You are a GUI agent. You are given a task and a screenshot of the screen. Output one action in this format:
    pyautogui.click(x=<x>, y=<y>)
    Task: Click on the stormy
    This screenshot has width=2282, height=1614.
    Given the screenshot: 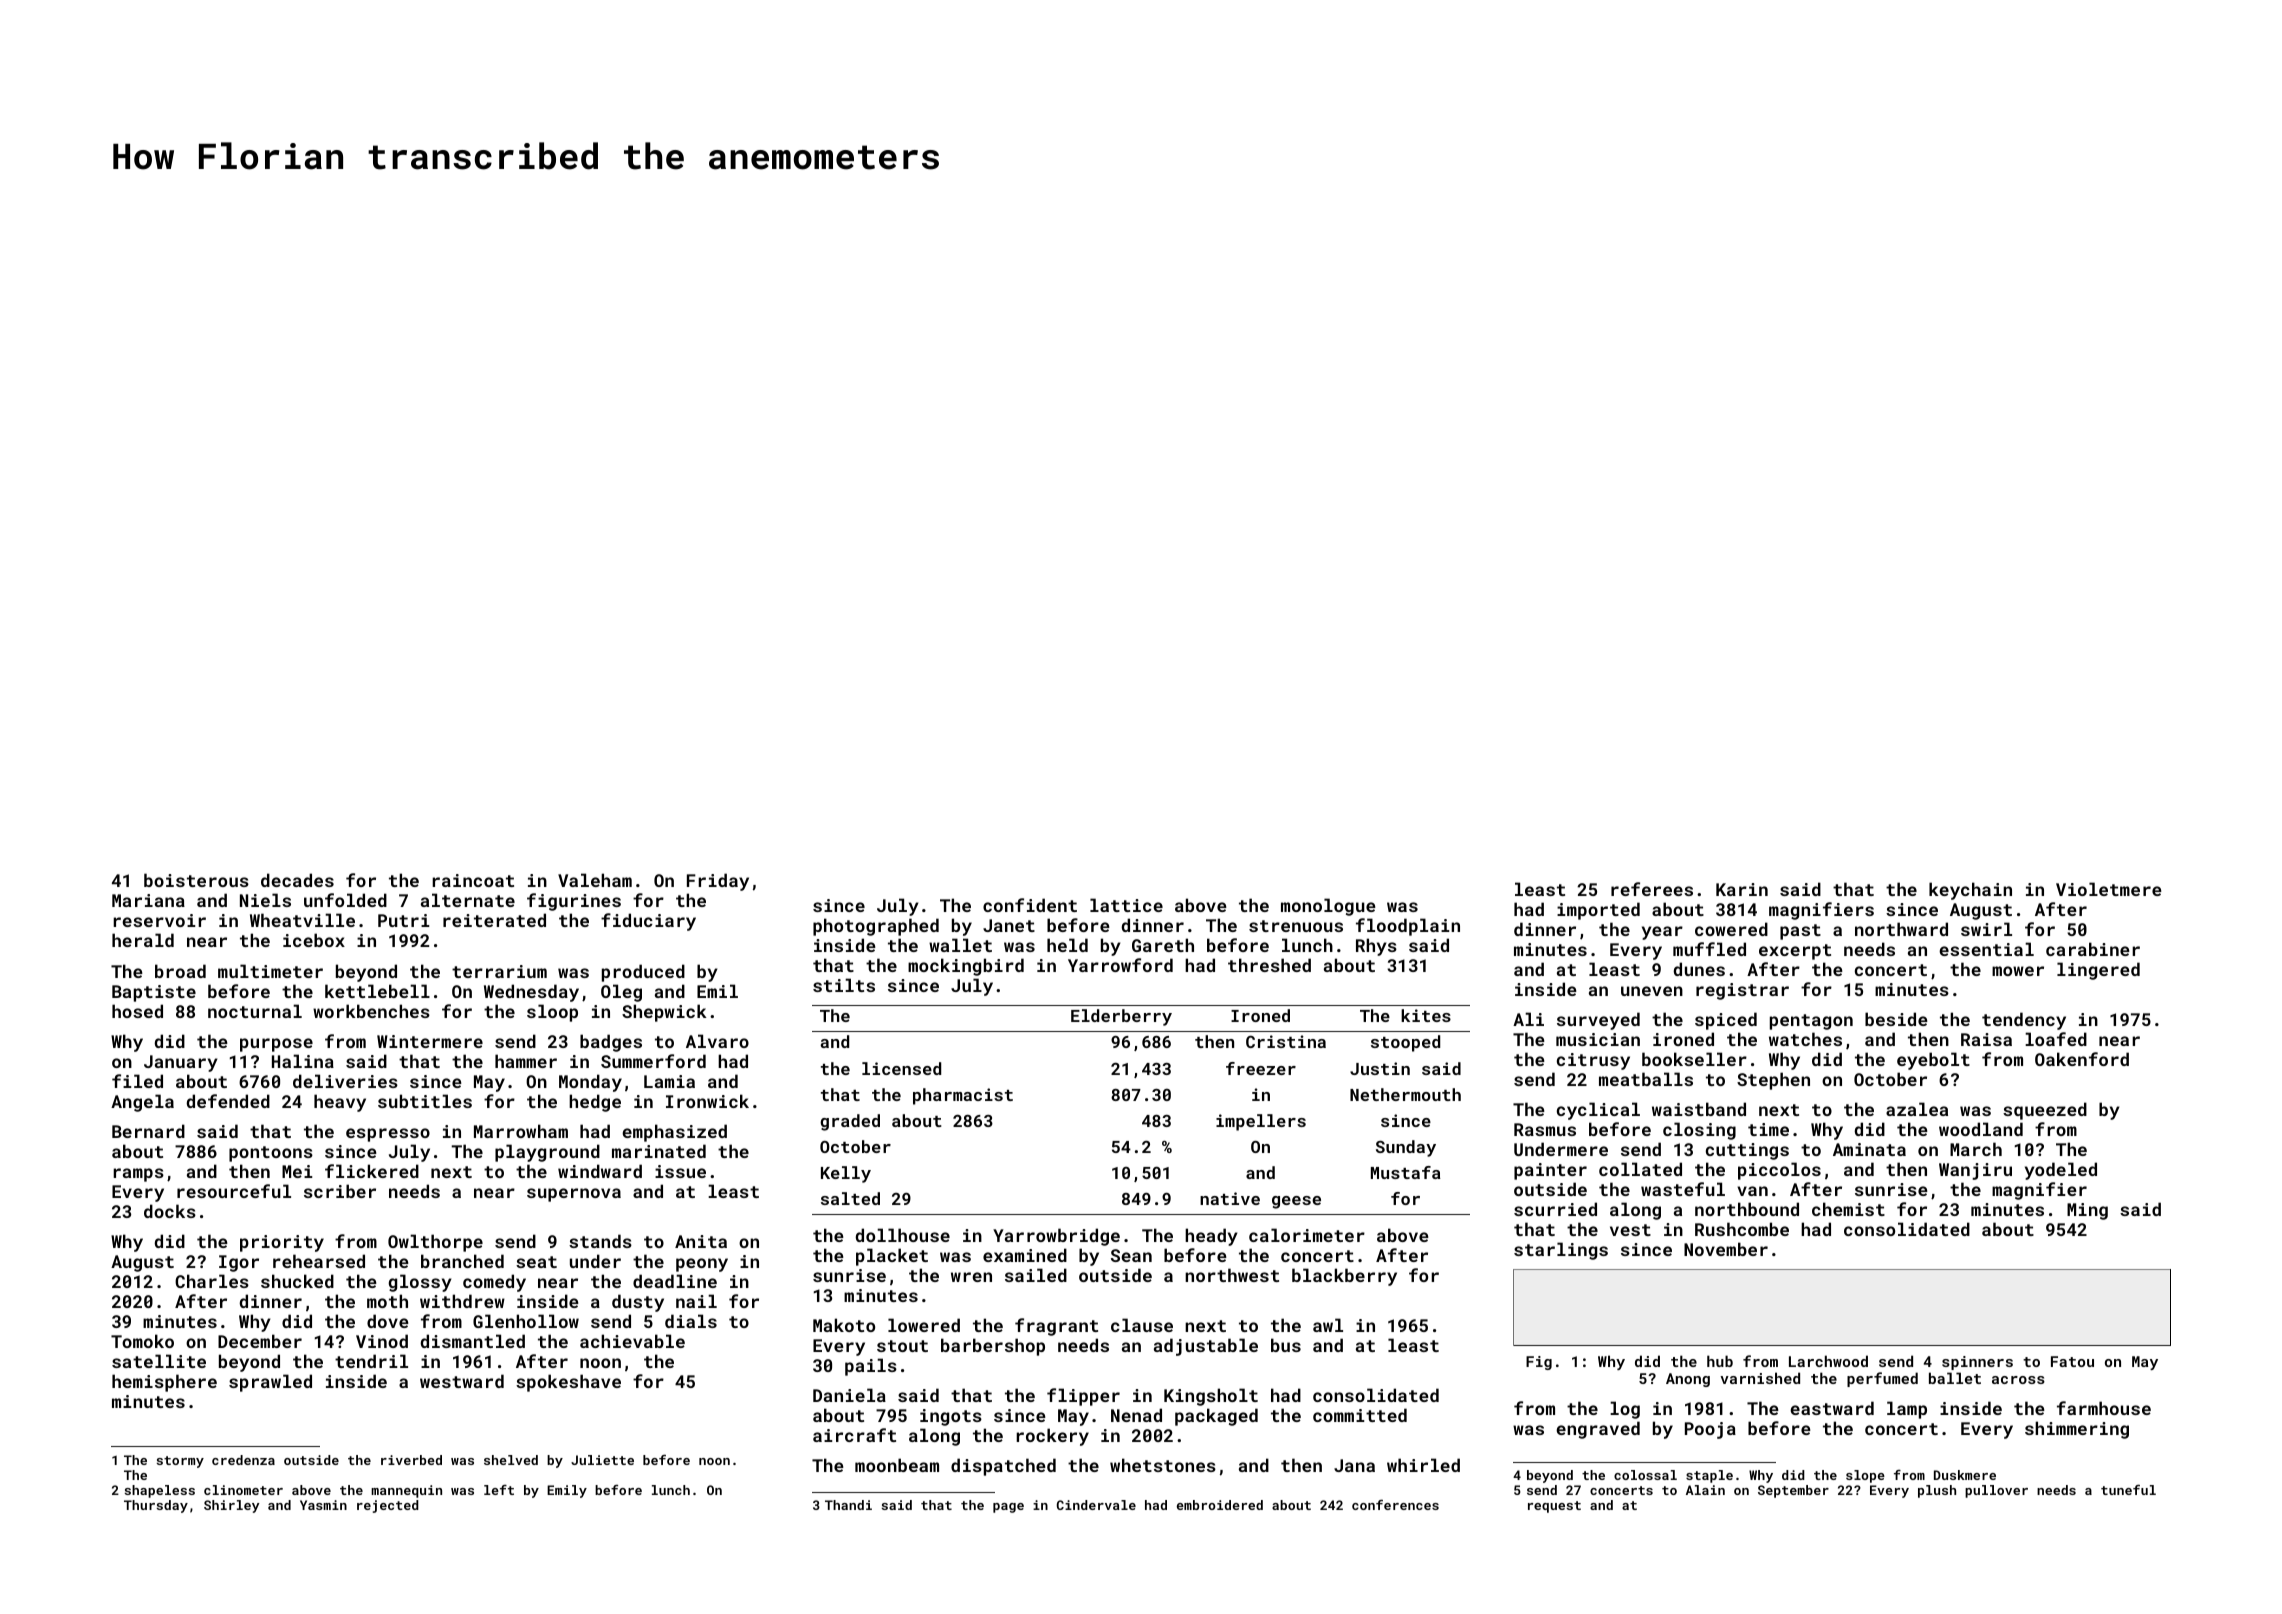 What is the action you would take?
    pyautogui.click(x=180, y=1462)
